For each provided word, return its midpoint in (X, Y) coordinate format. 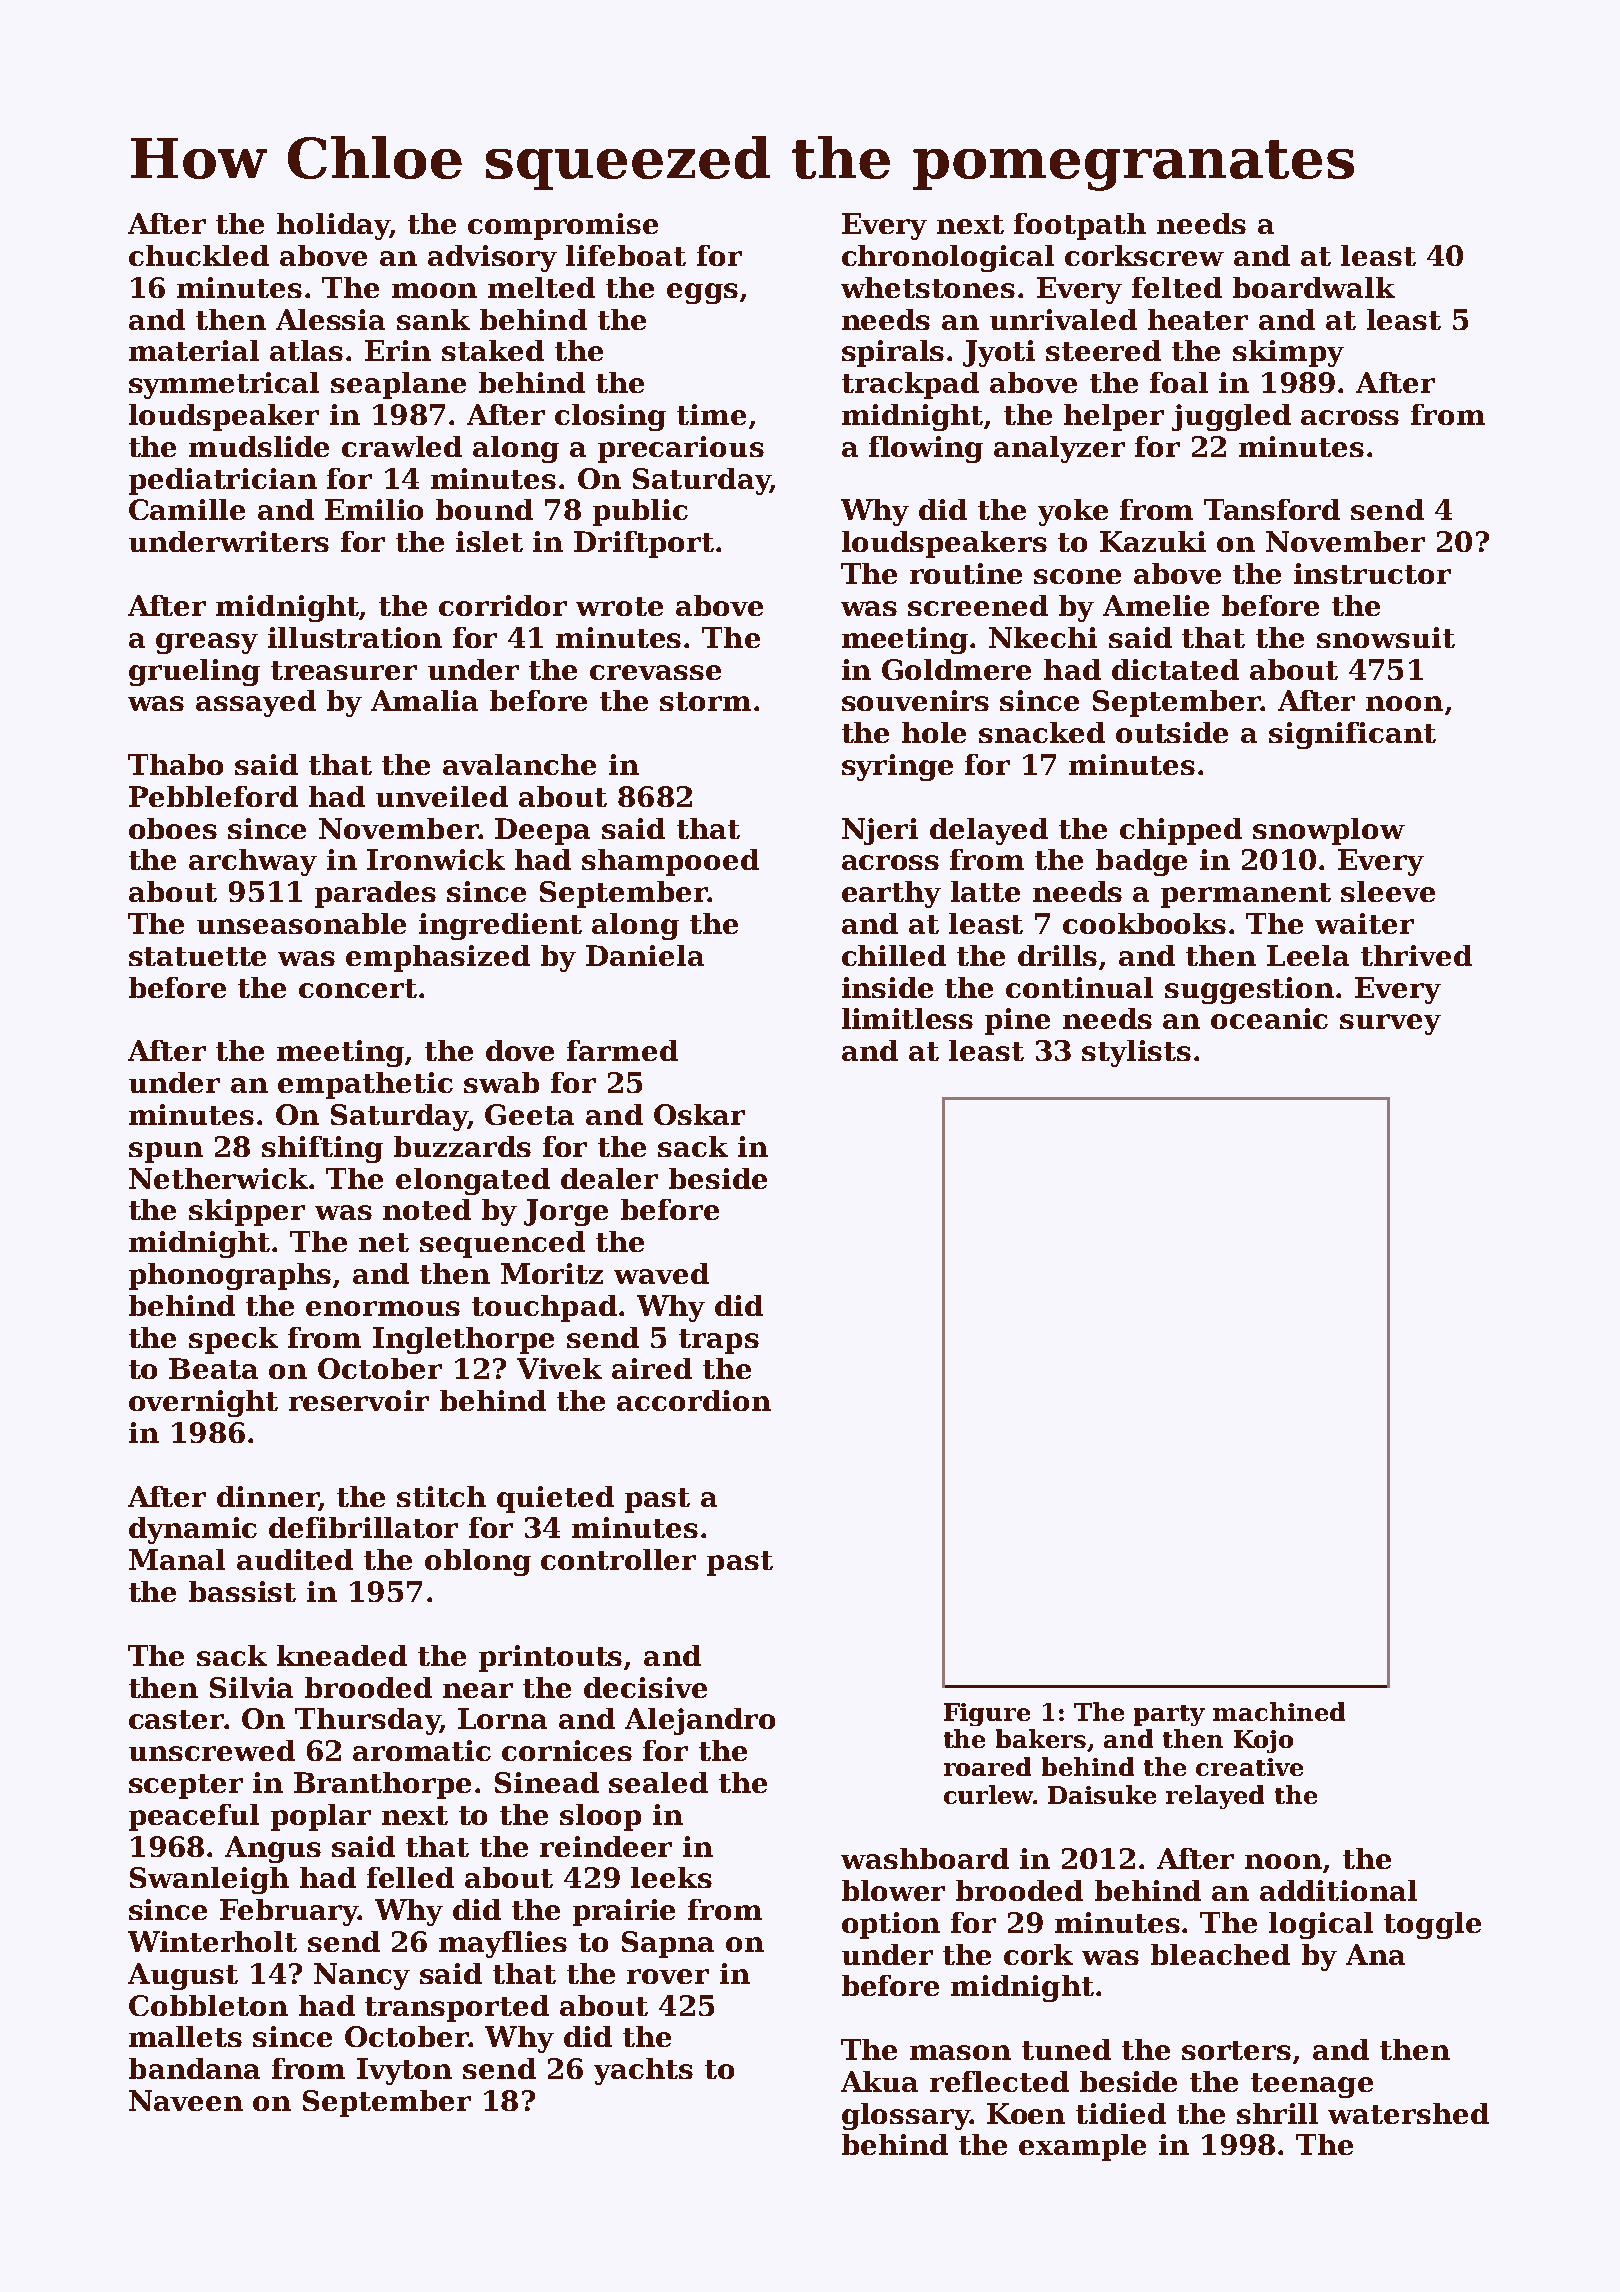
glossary (906, 2116)
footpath (1080, 226)
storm (705, 701)
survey (1390, 1024)
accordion (694, 1400)
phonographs (230, 1276)
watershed (1408, 2113)
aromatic (422, 1750)
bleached (1220, 1954)
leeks (671, 1877)
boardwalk (1314, 287)
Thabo (175, 764)
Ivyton (404, 2071)
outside (1172, 732)
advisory (492, 258)
